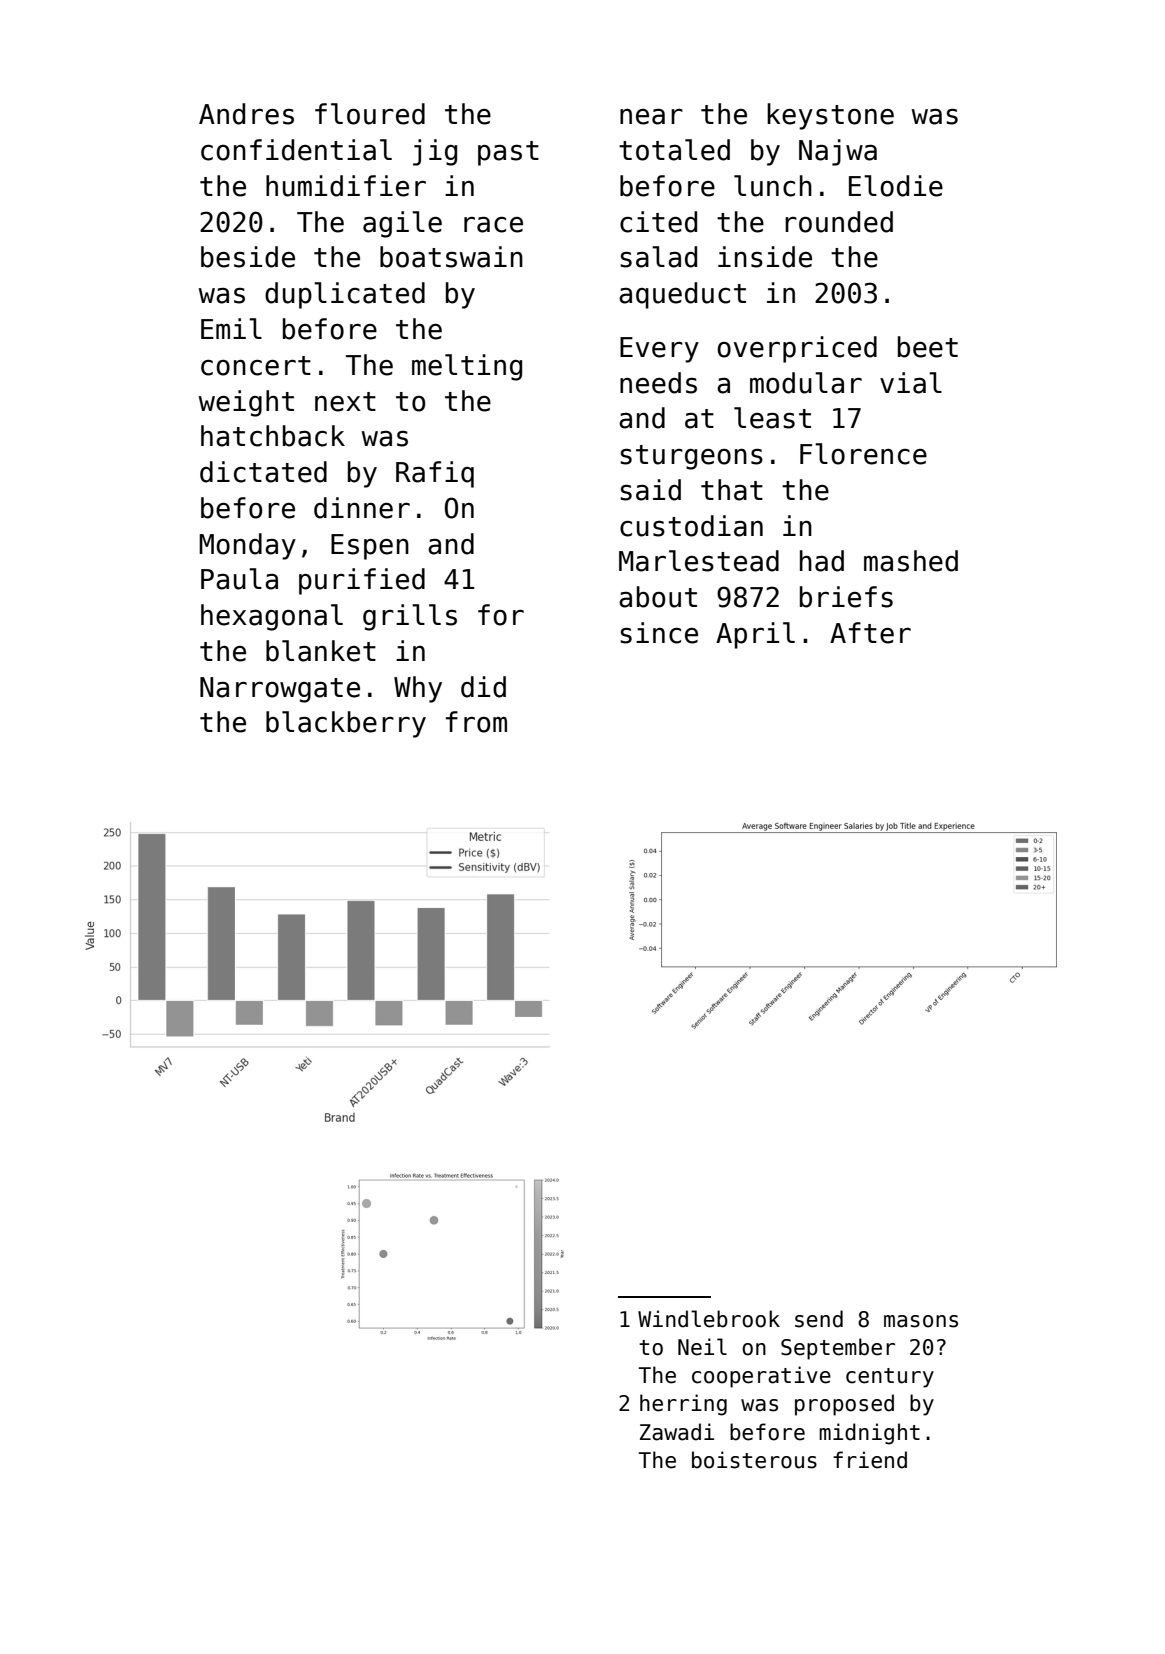 Image resolution: width=1165 pixels, height=1654 pixels. I want to click on did, so click(483, 687).
